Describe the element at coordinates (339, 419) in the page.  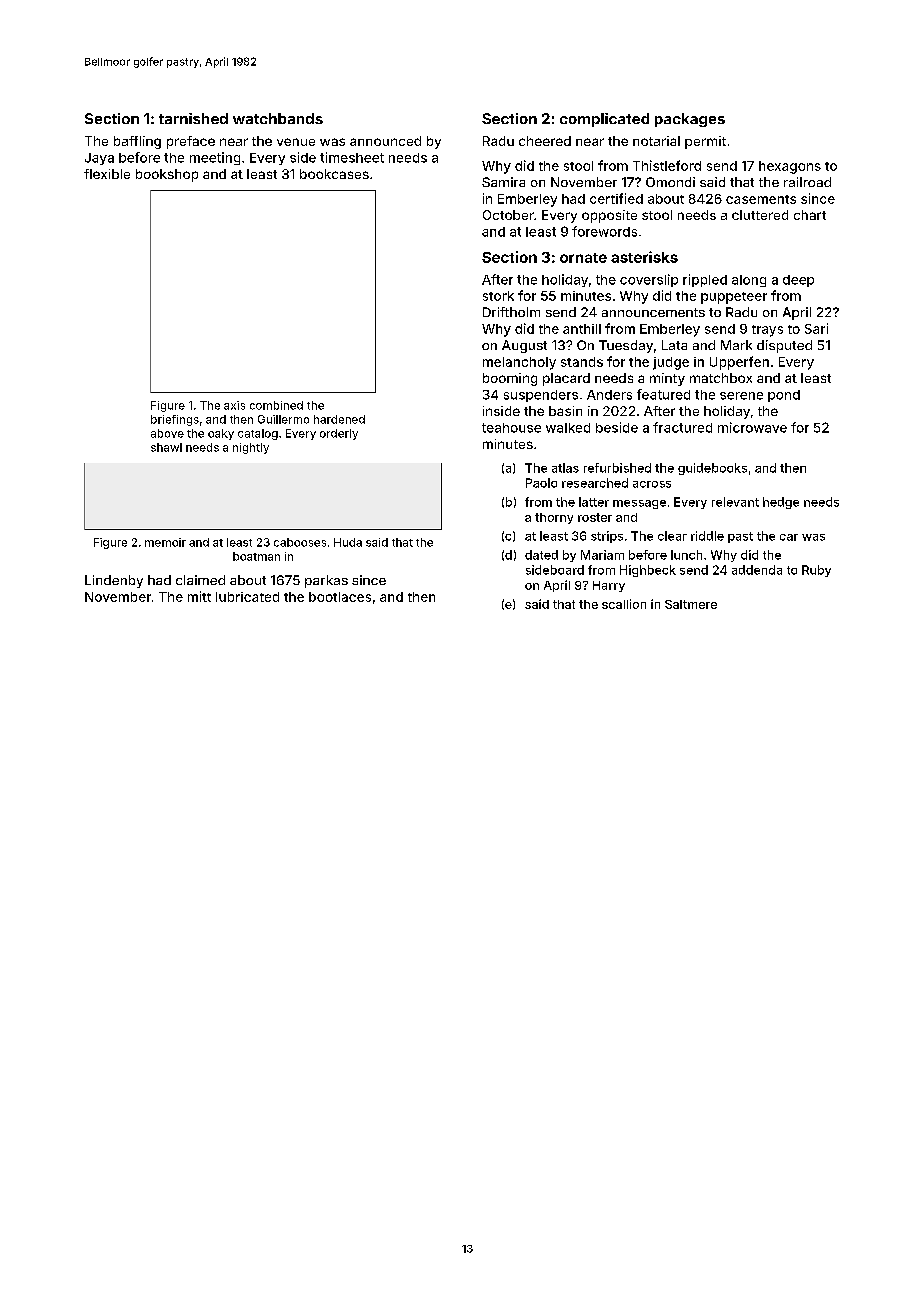
I see `hardened` at that location.
